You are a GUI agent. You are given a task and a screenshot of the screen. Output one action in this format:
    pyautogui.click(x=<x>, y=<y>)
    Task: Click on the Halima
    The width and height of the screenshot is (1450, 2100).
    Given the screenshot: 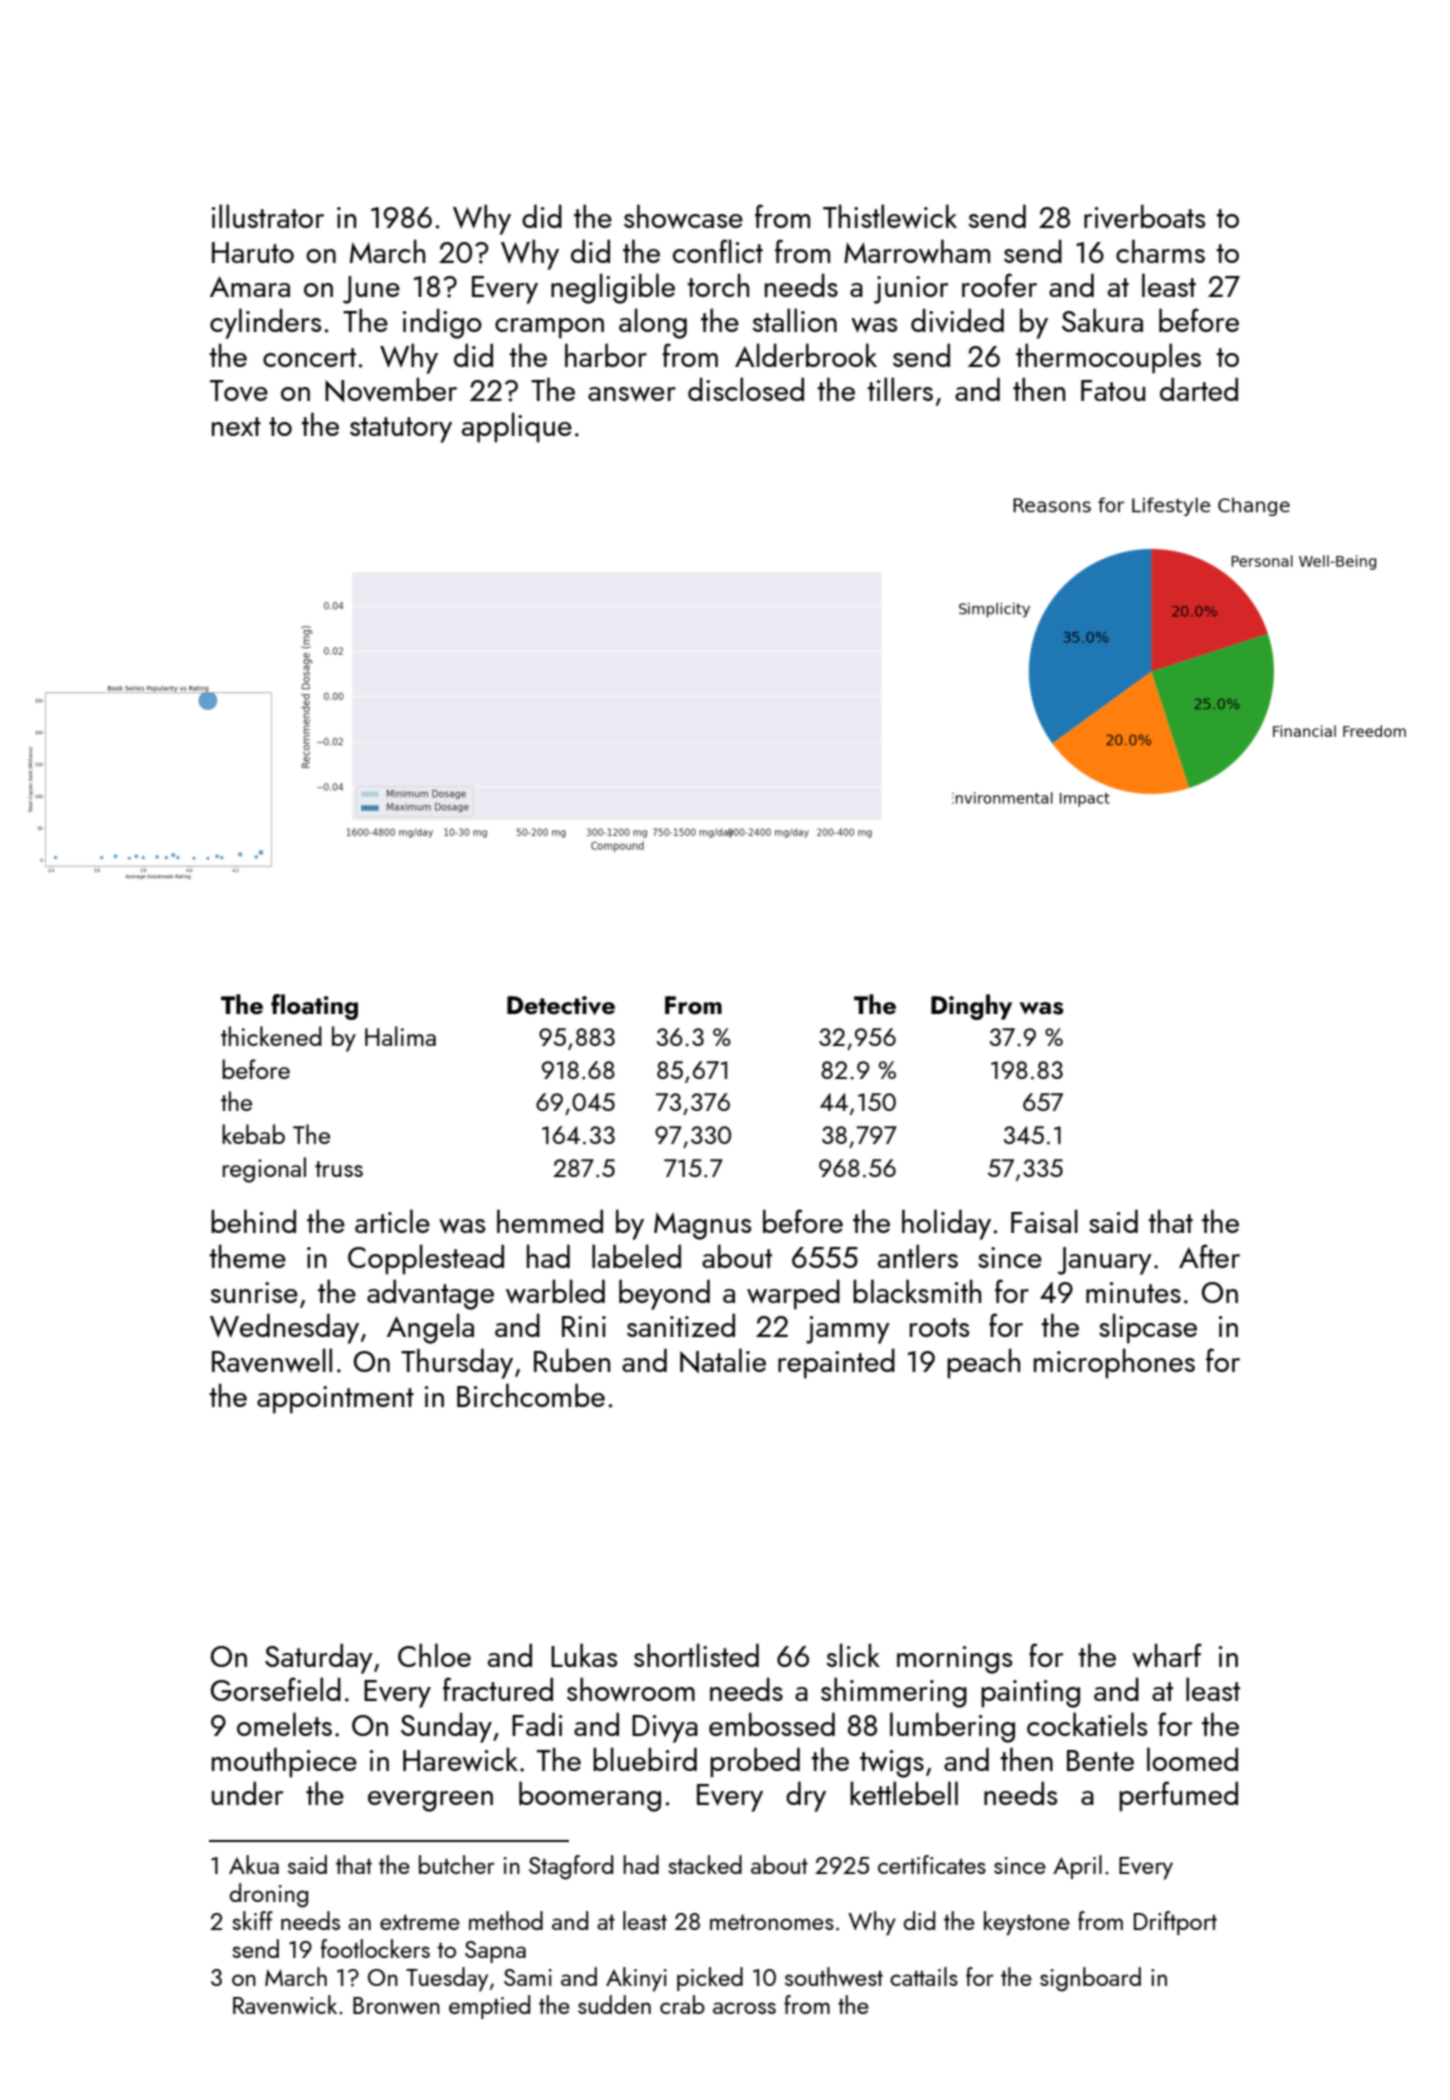 What is the action you would take?
    pyautogui.click(x=400, y=1036)
